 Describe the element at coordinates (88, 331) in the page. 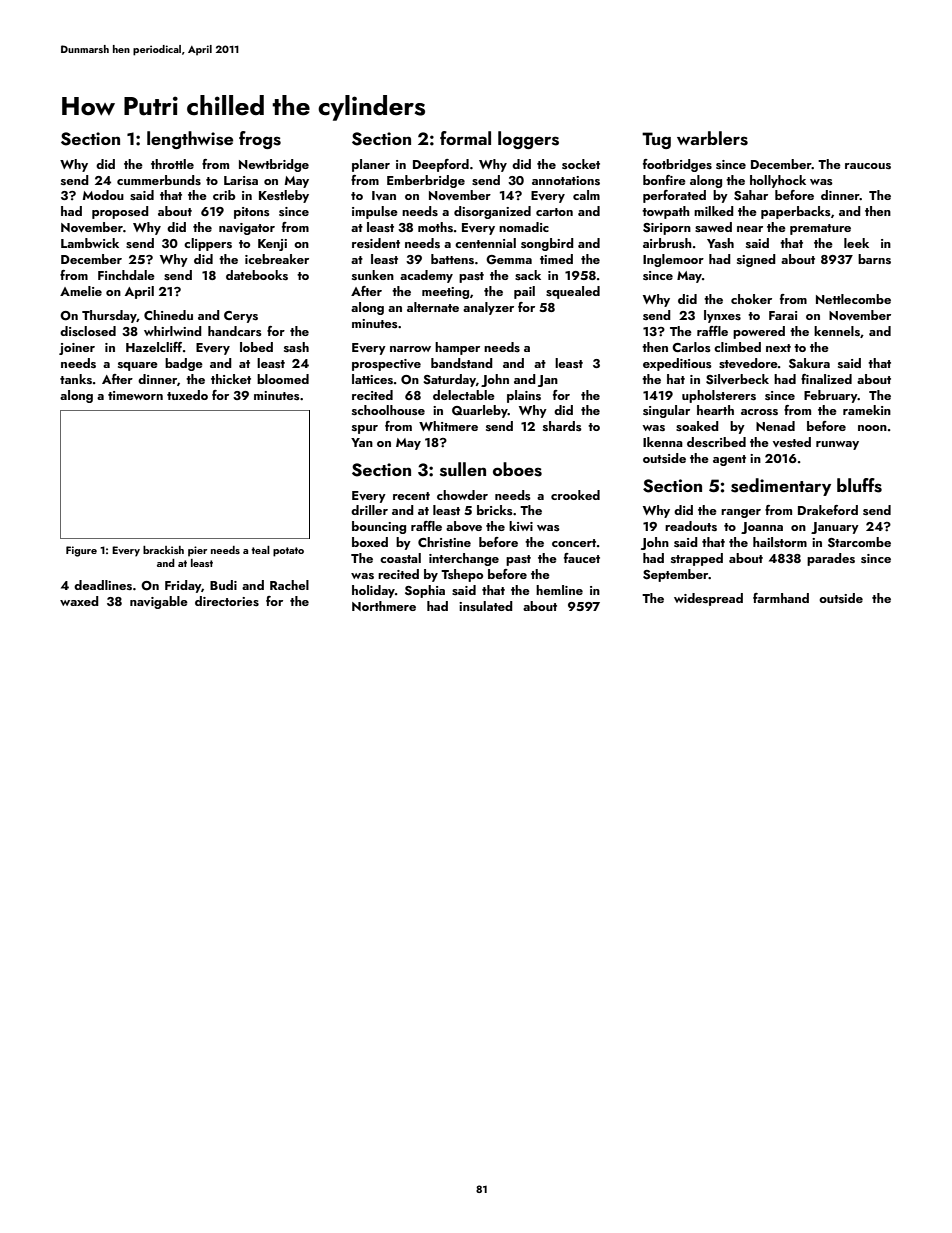

I see `disclosed` at that location.
